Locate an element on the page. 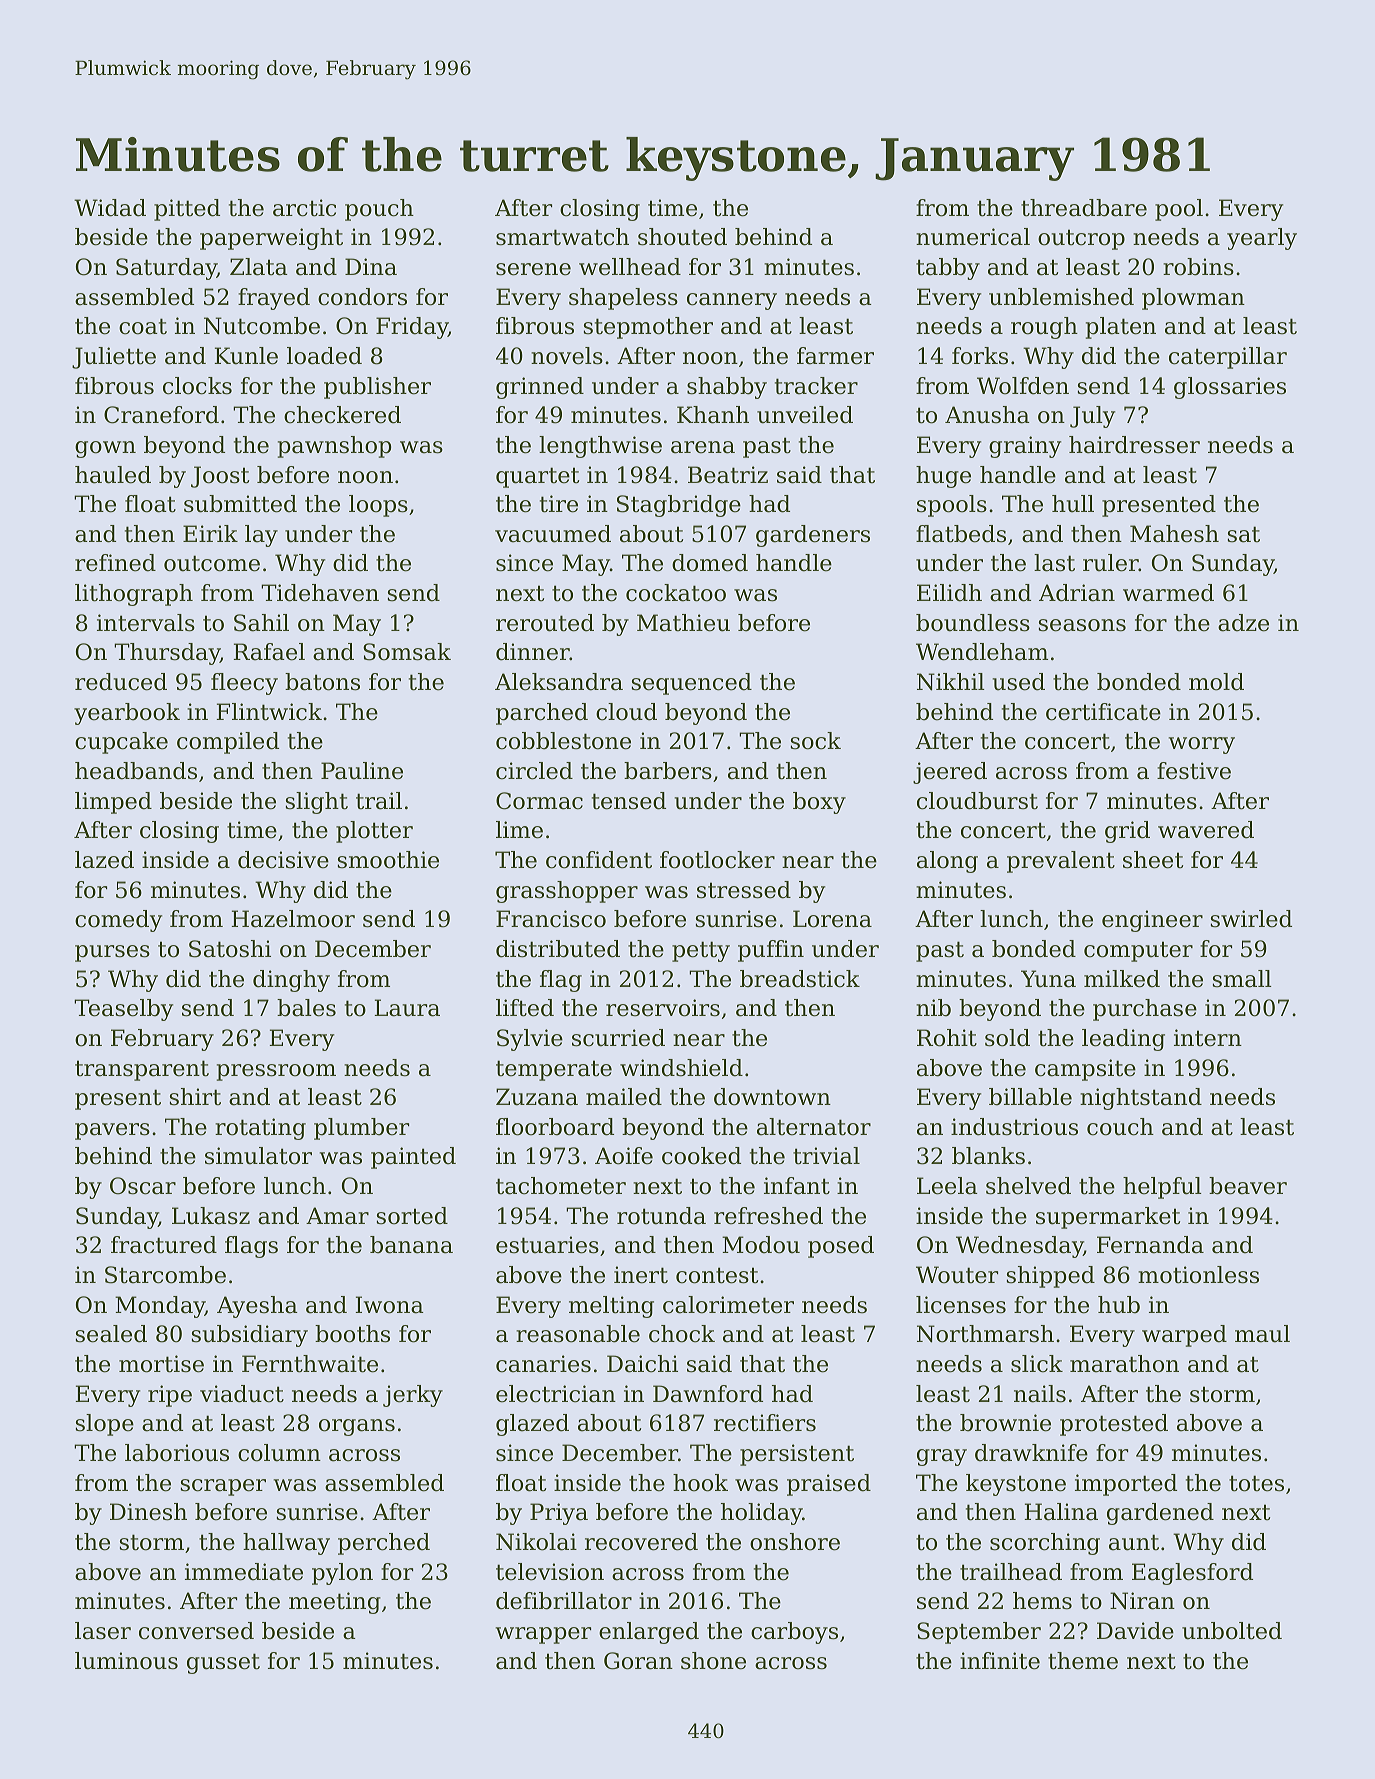 This page has width=1375, height=1779. gardeners is located at coordinates (813, 536).
